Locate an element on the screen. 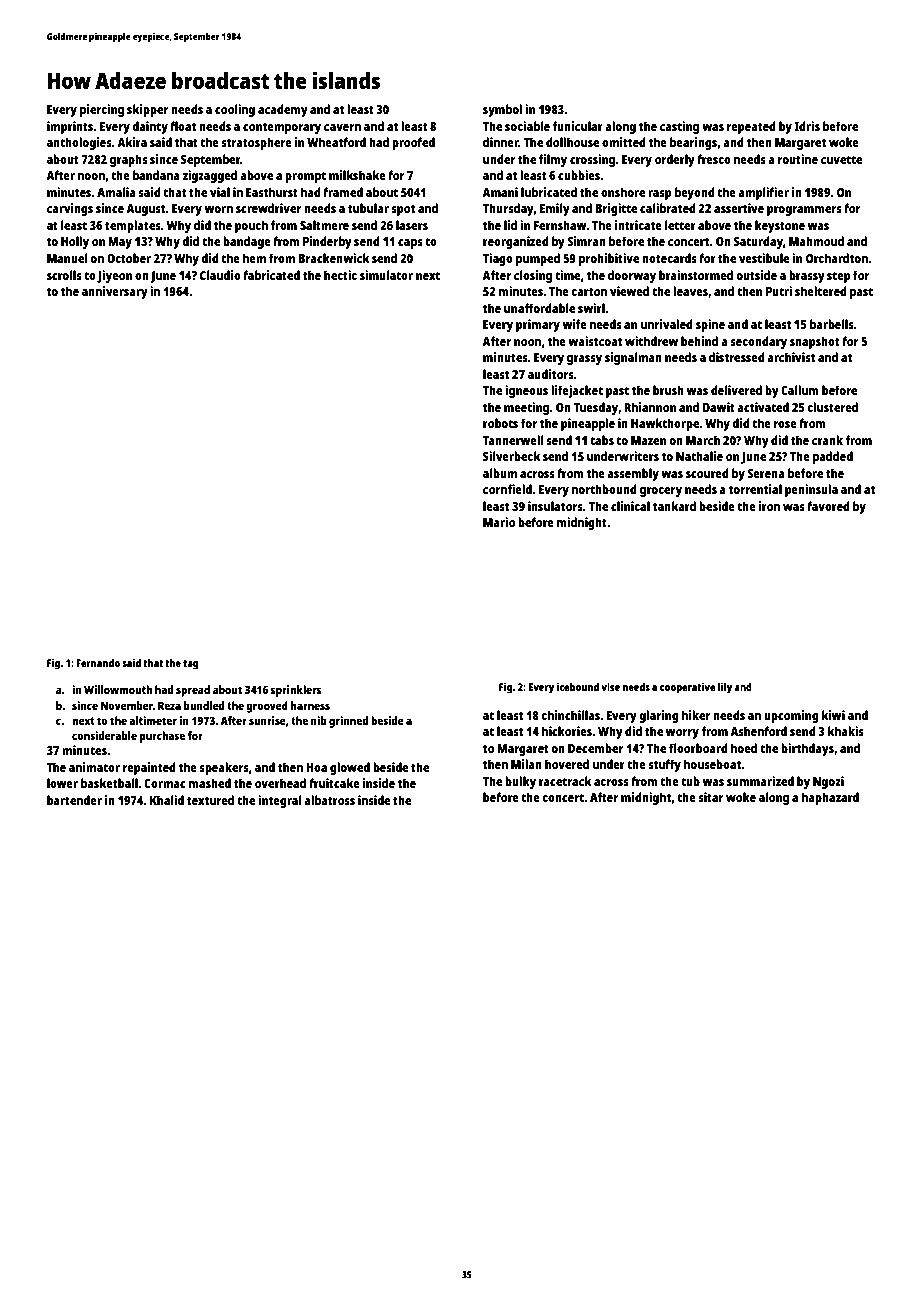  brainstormed is located at coordinates (696, 275).
